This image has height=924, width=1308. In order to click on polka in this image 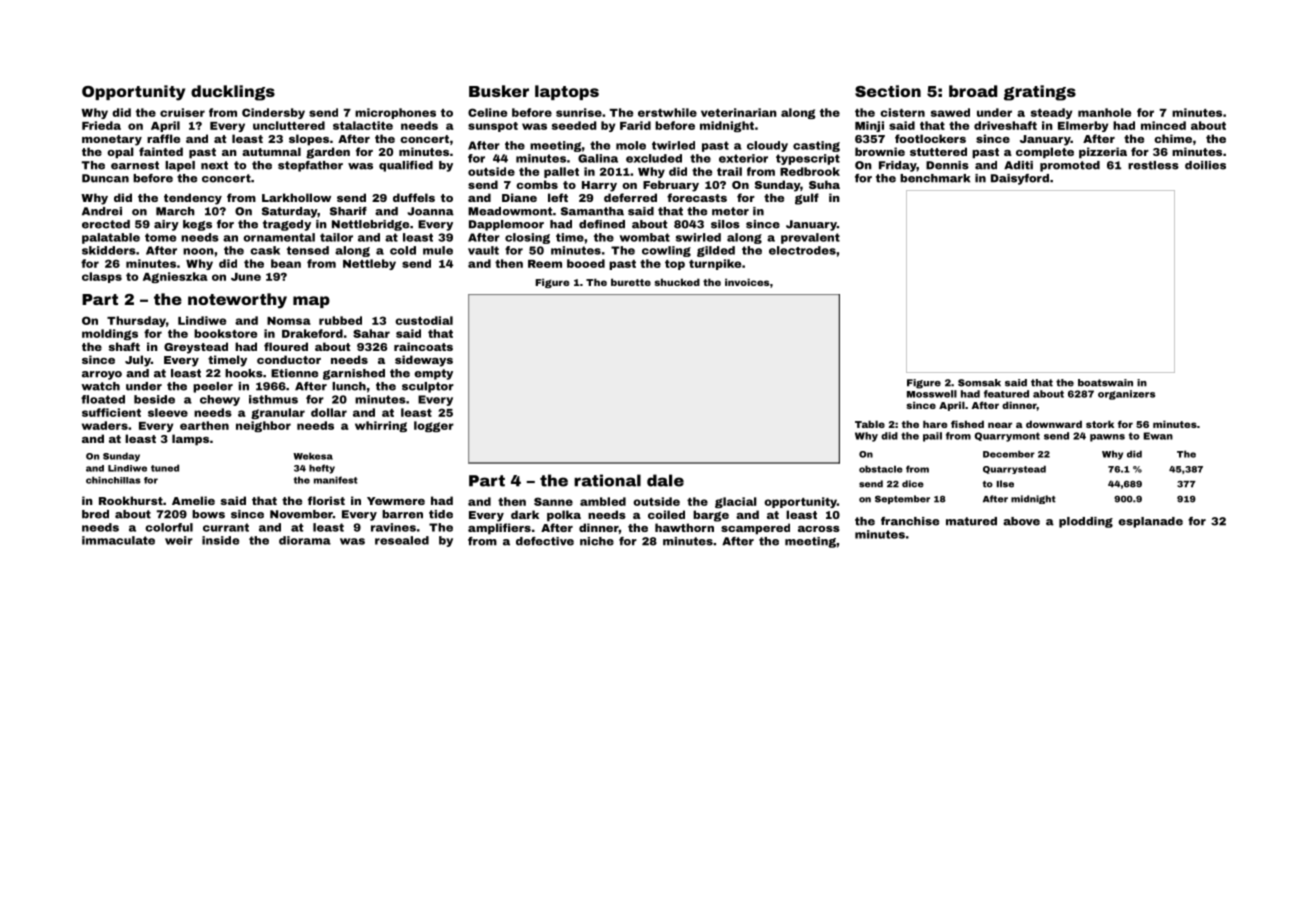, I will do `click(564, 516)`.
